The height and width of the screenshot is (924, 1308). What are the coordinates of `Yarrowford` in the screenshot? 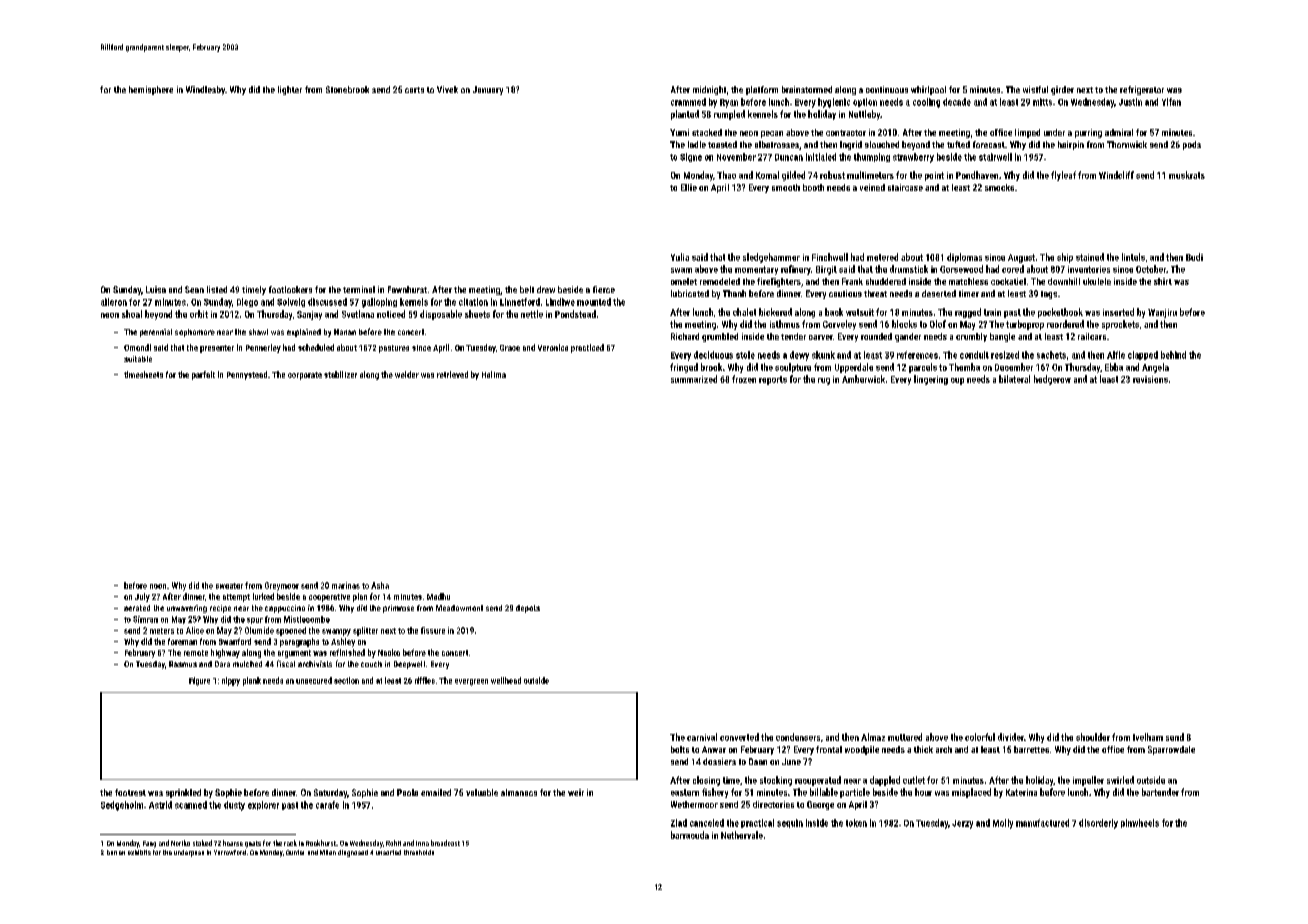 It's located at (230, 852).
